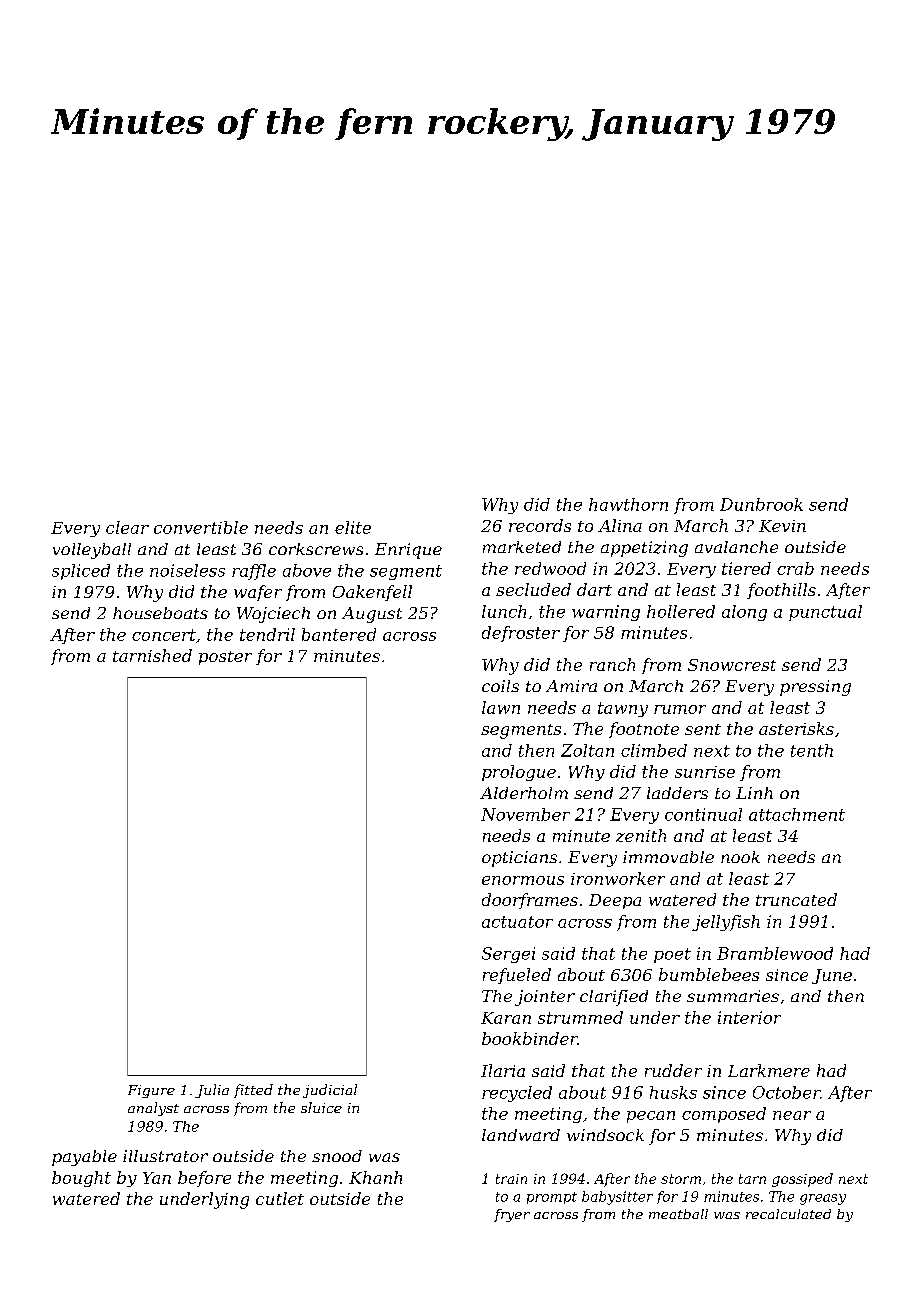 Image resolution: width=924 pixels, height=1308 pixels. I want to click on analyst, so click(153, 1109).
